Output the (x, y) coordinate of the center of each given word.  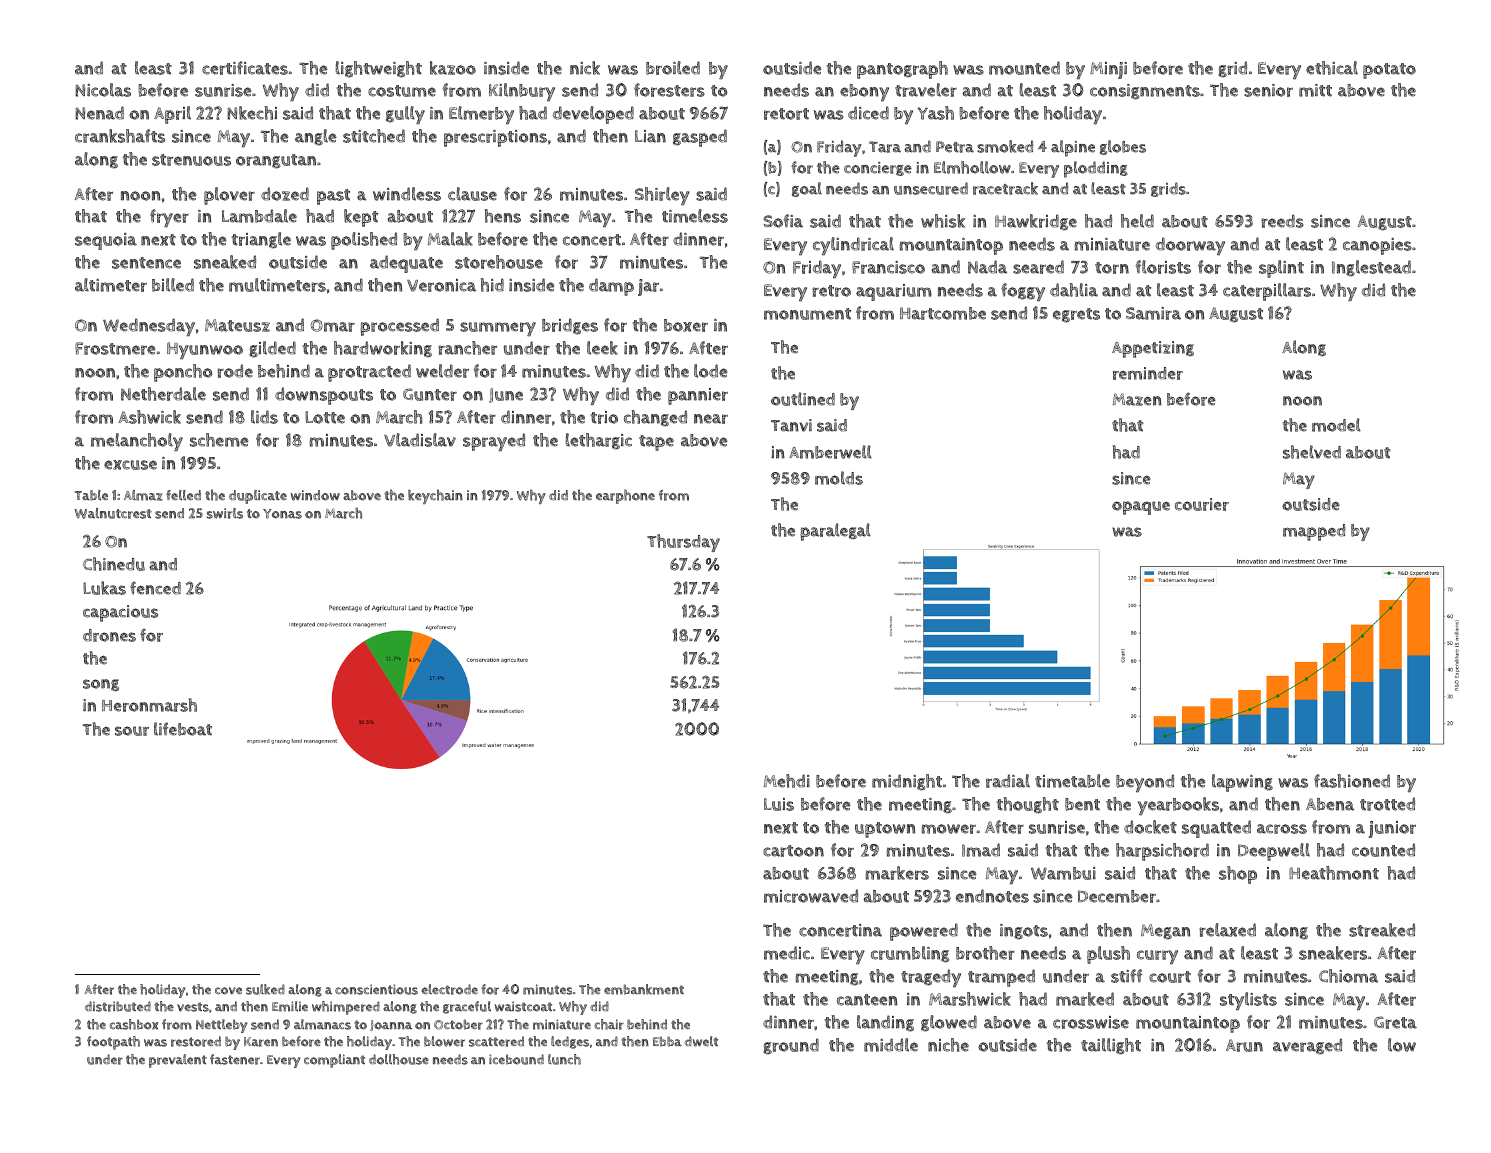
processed (400, 327)
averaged (1307, 1046)
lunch (564, 1059)
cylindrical (853, 246)
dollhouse (399, 1059)
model (1336, 425)
